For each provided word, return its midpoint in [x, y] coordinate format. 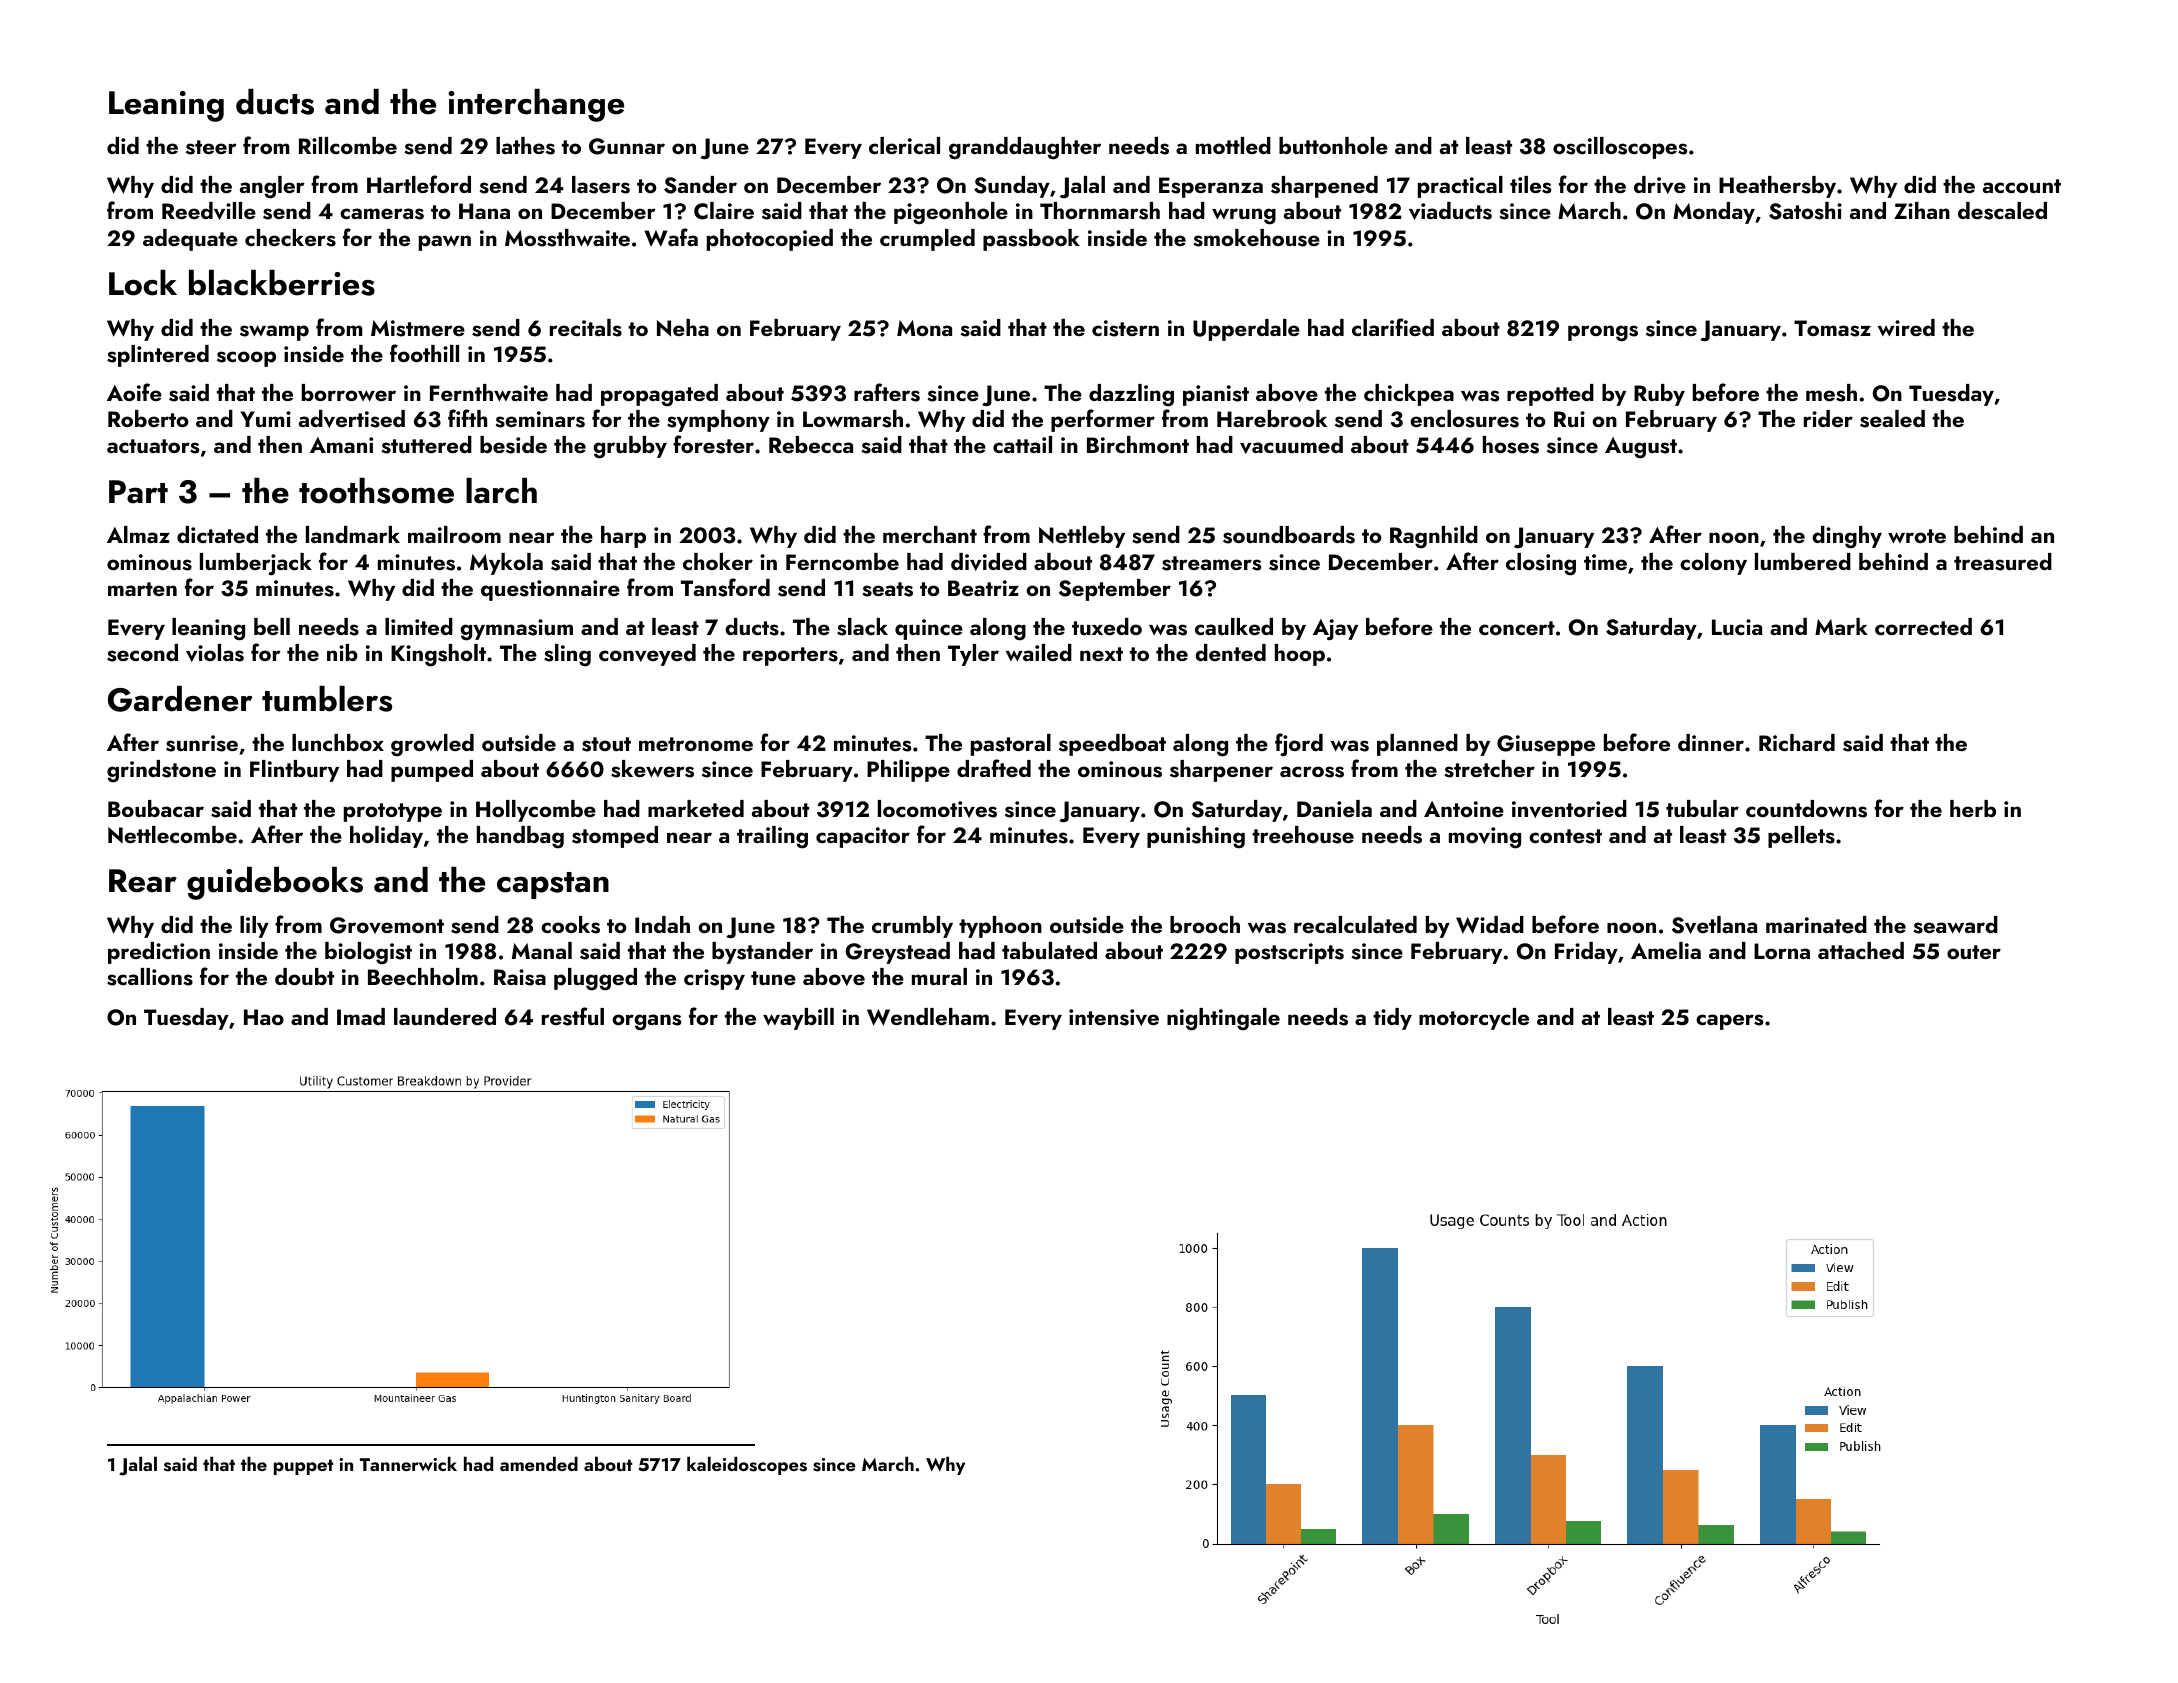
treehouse [1303, 835]
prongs [1603, 333]
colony [1713, 564]
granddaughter [1025, 148]
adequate [190, 240]
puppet [303, 1467]
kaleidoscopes [747, 1465]
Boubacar [156, 808]
